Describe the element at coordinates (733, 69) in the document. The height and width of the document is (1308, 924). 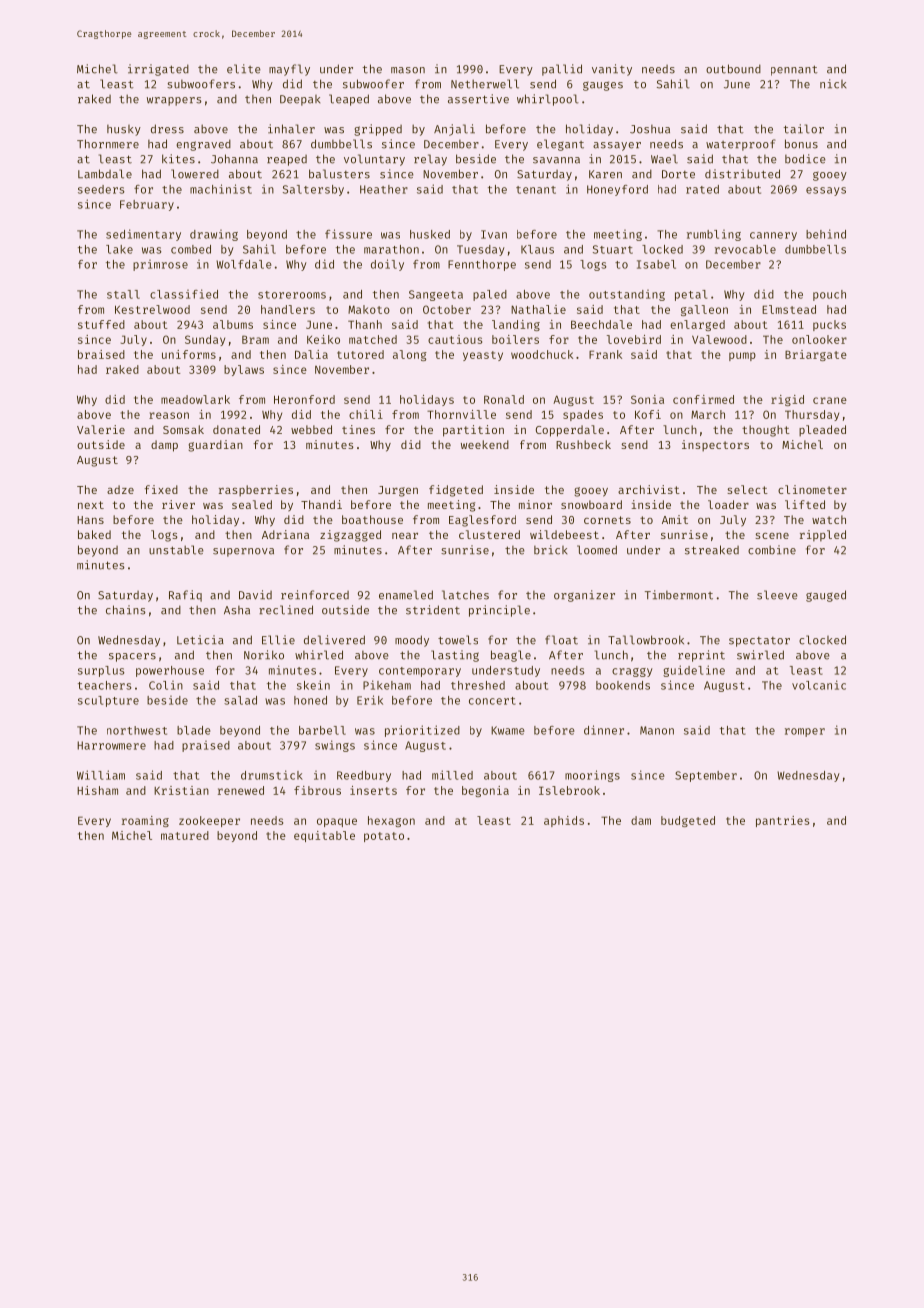
I see `outbound` at that location.
